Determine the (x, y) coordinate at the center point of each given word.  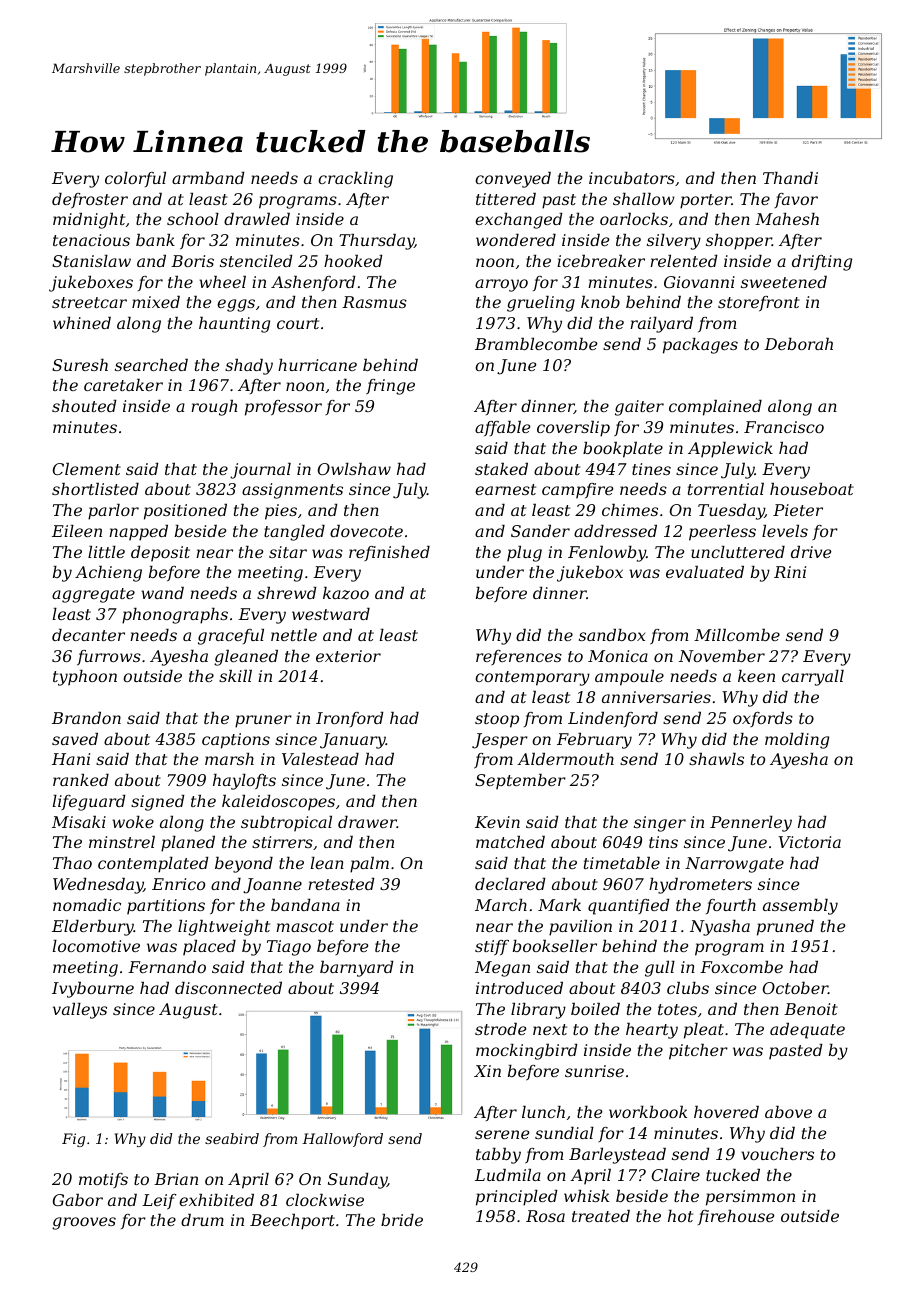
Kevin (497, 822)
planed (188, 844)
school (193, 219)
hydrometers (700, 886)
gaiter (639, 408)
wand (162, 593)
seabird (232, 1138)
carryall (813, 678)
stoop (497, 720)
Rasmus (374, 302)
